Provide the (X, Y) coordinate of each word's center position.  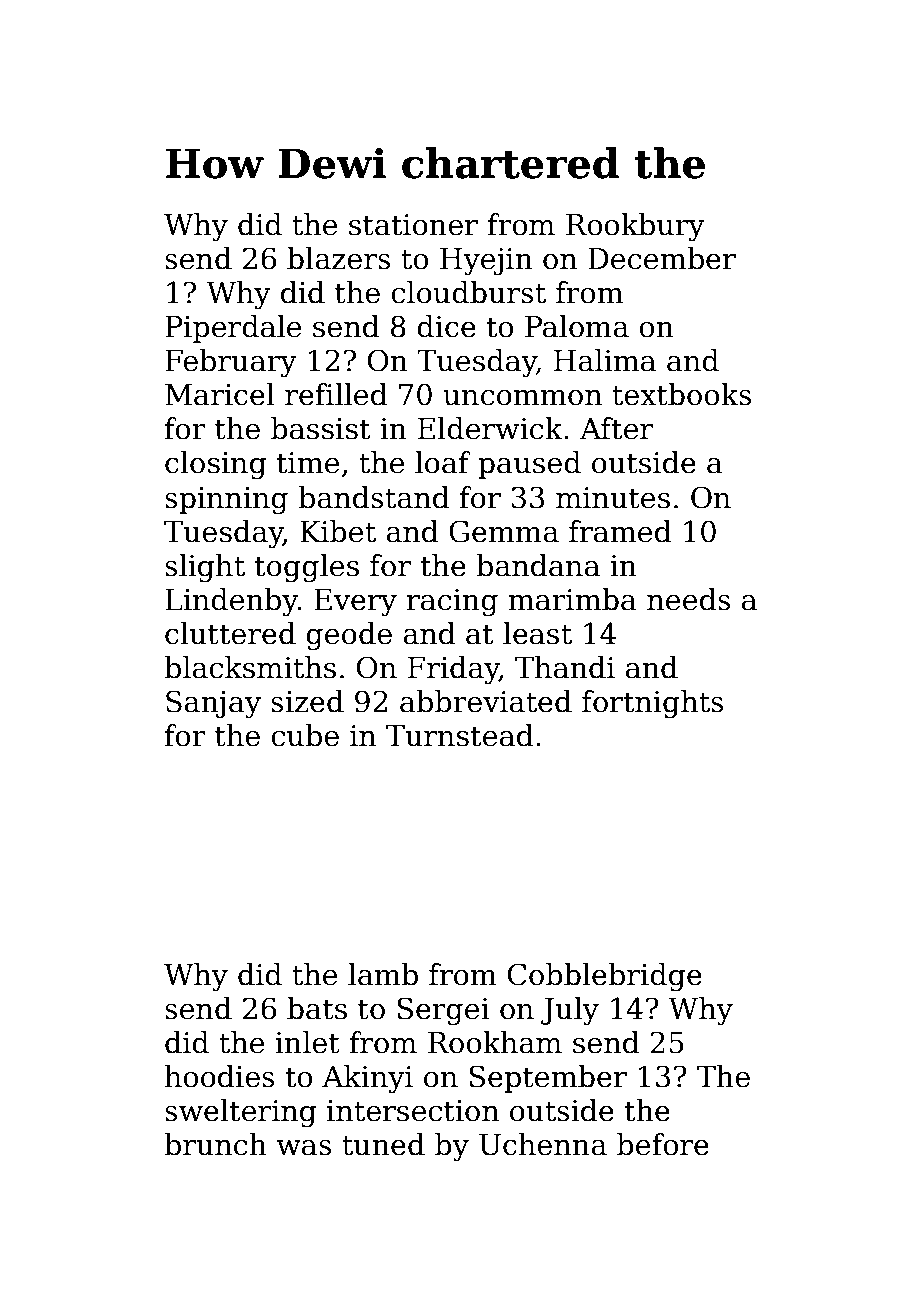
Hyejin (486, 262)
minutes (613, 498)
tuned (383, 1144)
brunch (215, 1144)
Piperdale (233, 329)
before (663, 1144)
